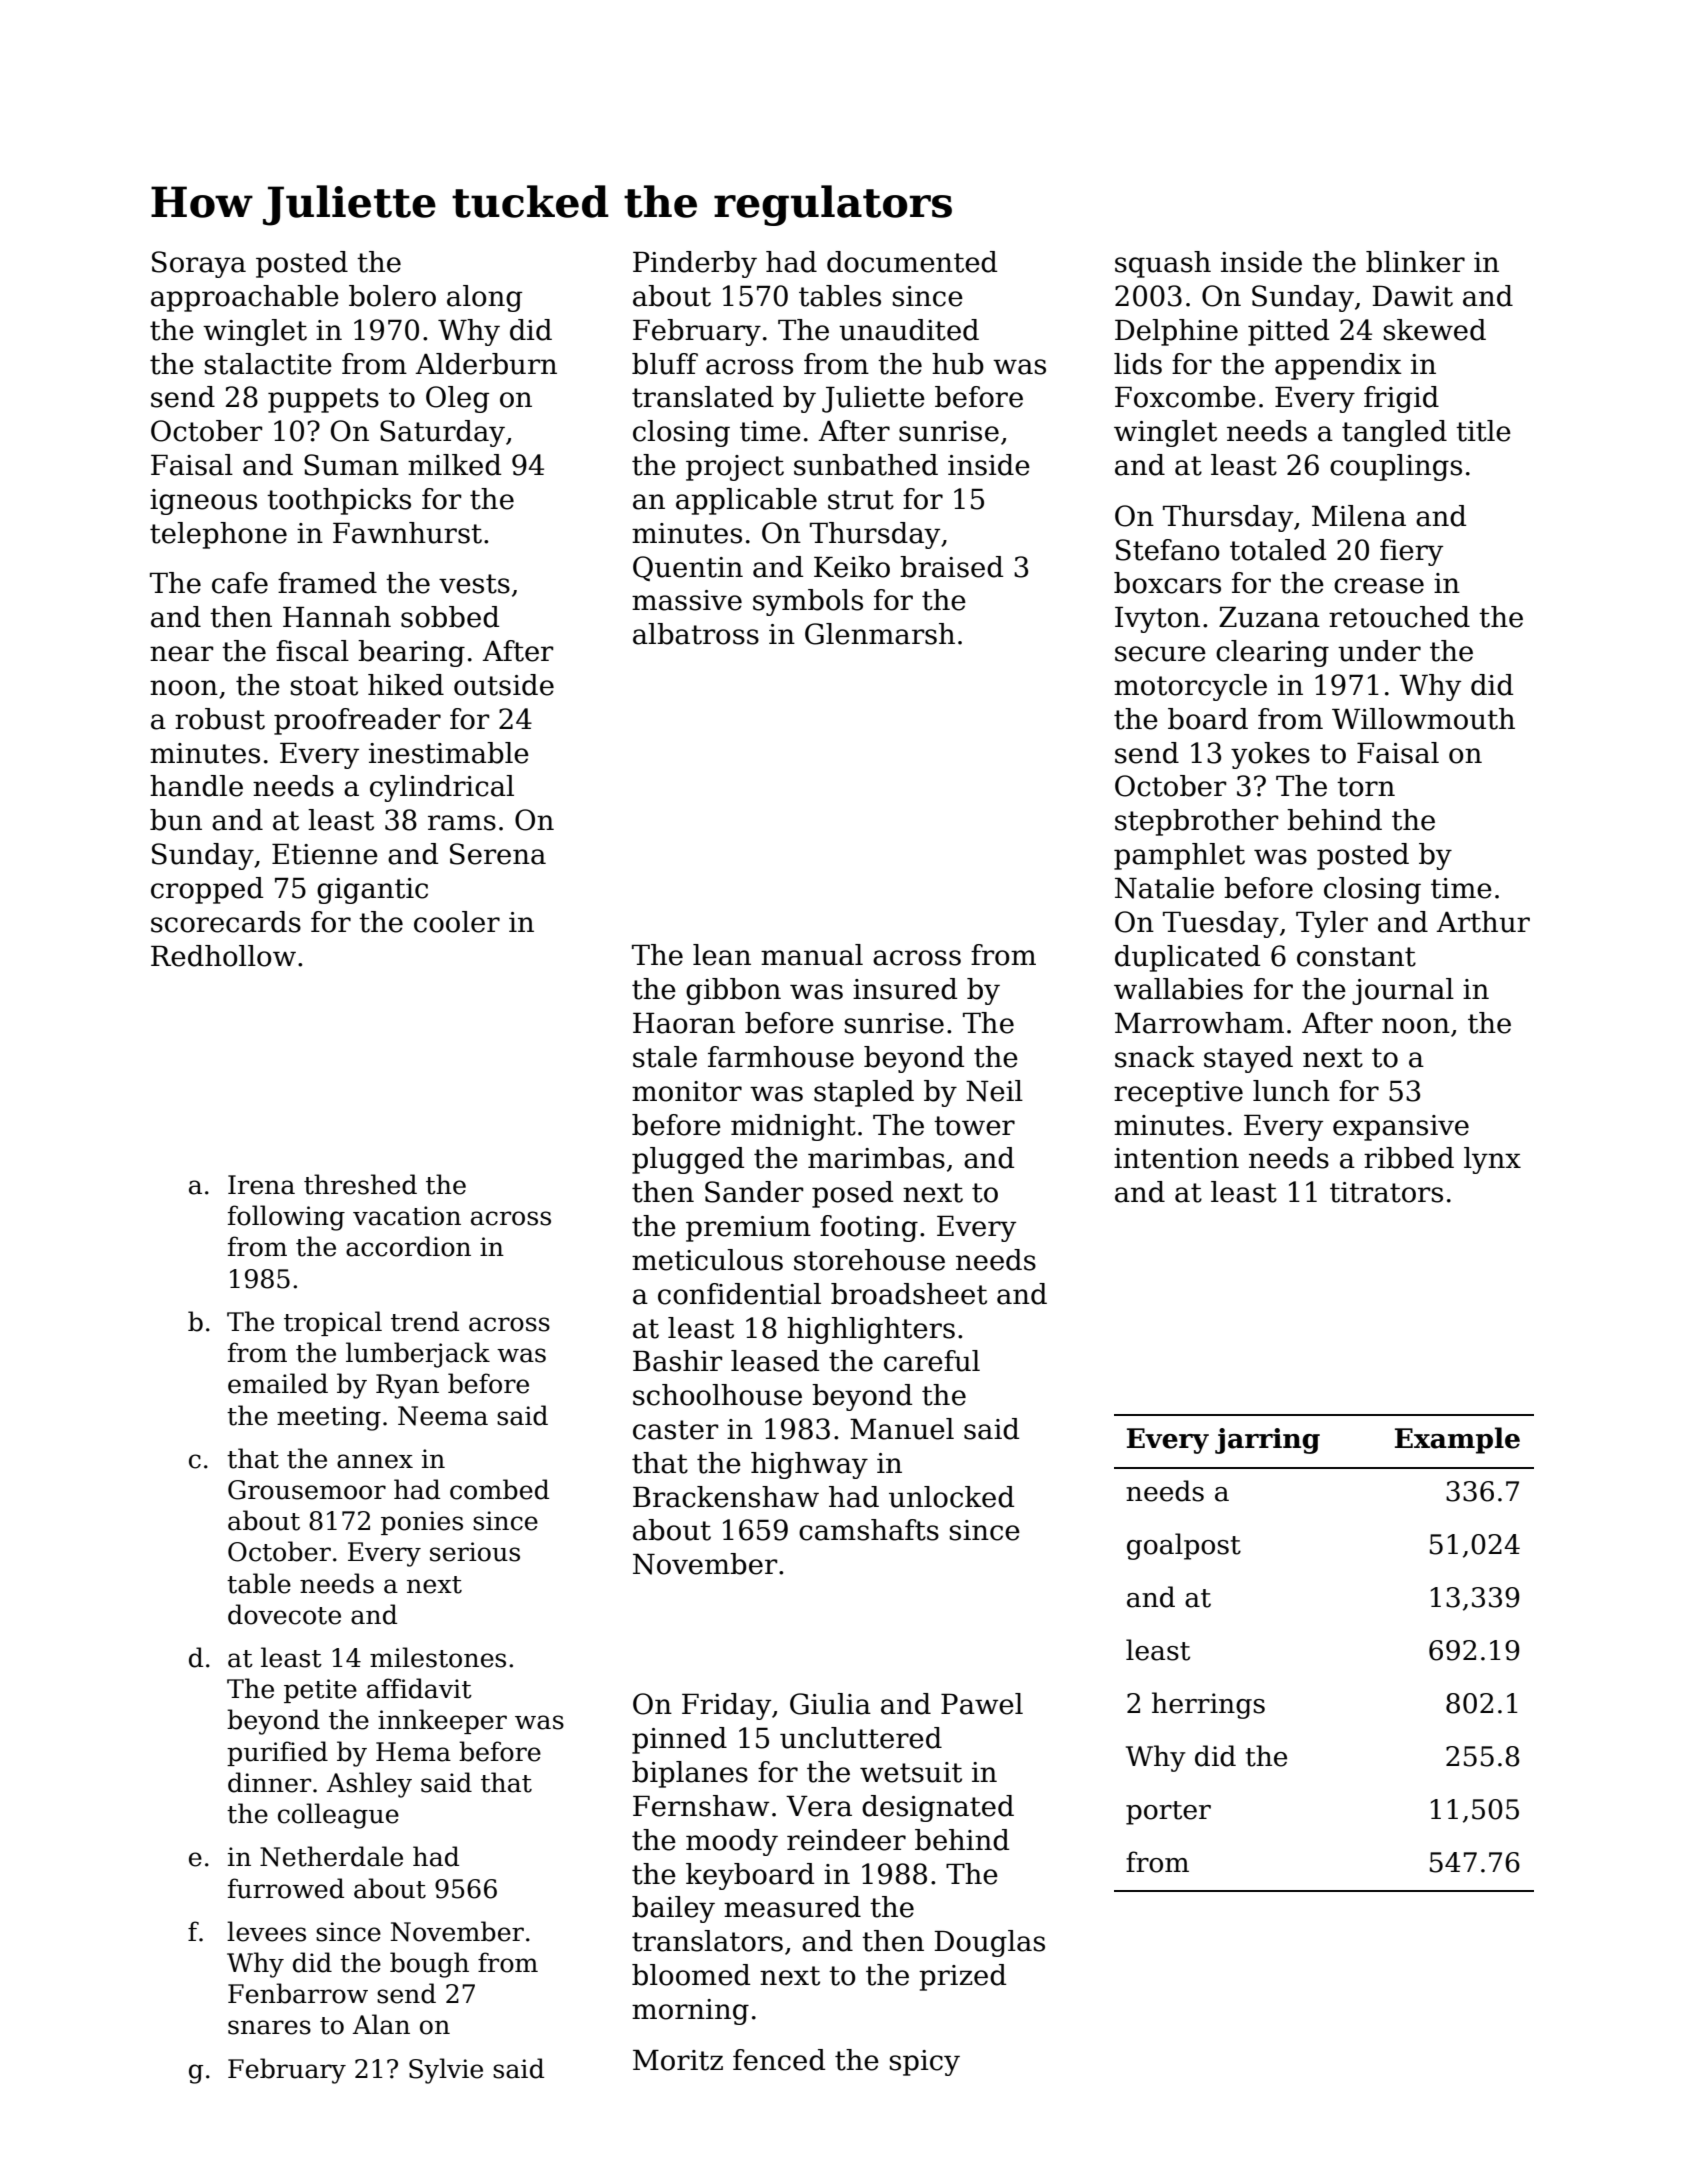 The width and height of the image is (1683, 2178). What do you see at coordinates (413, 1752) in the image?
I see `Hema` at bounding box center [413, 1752].
